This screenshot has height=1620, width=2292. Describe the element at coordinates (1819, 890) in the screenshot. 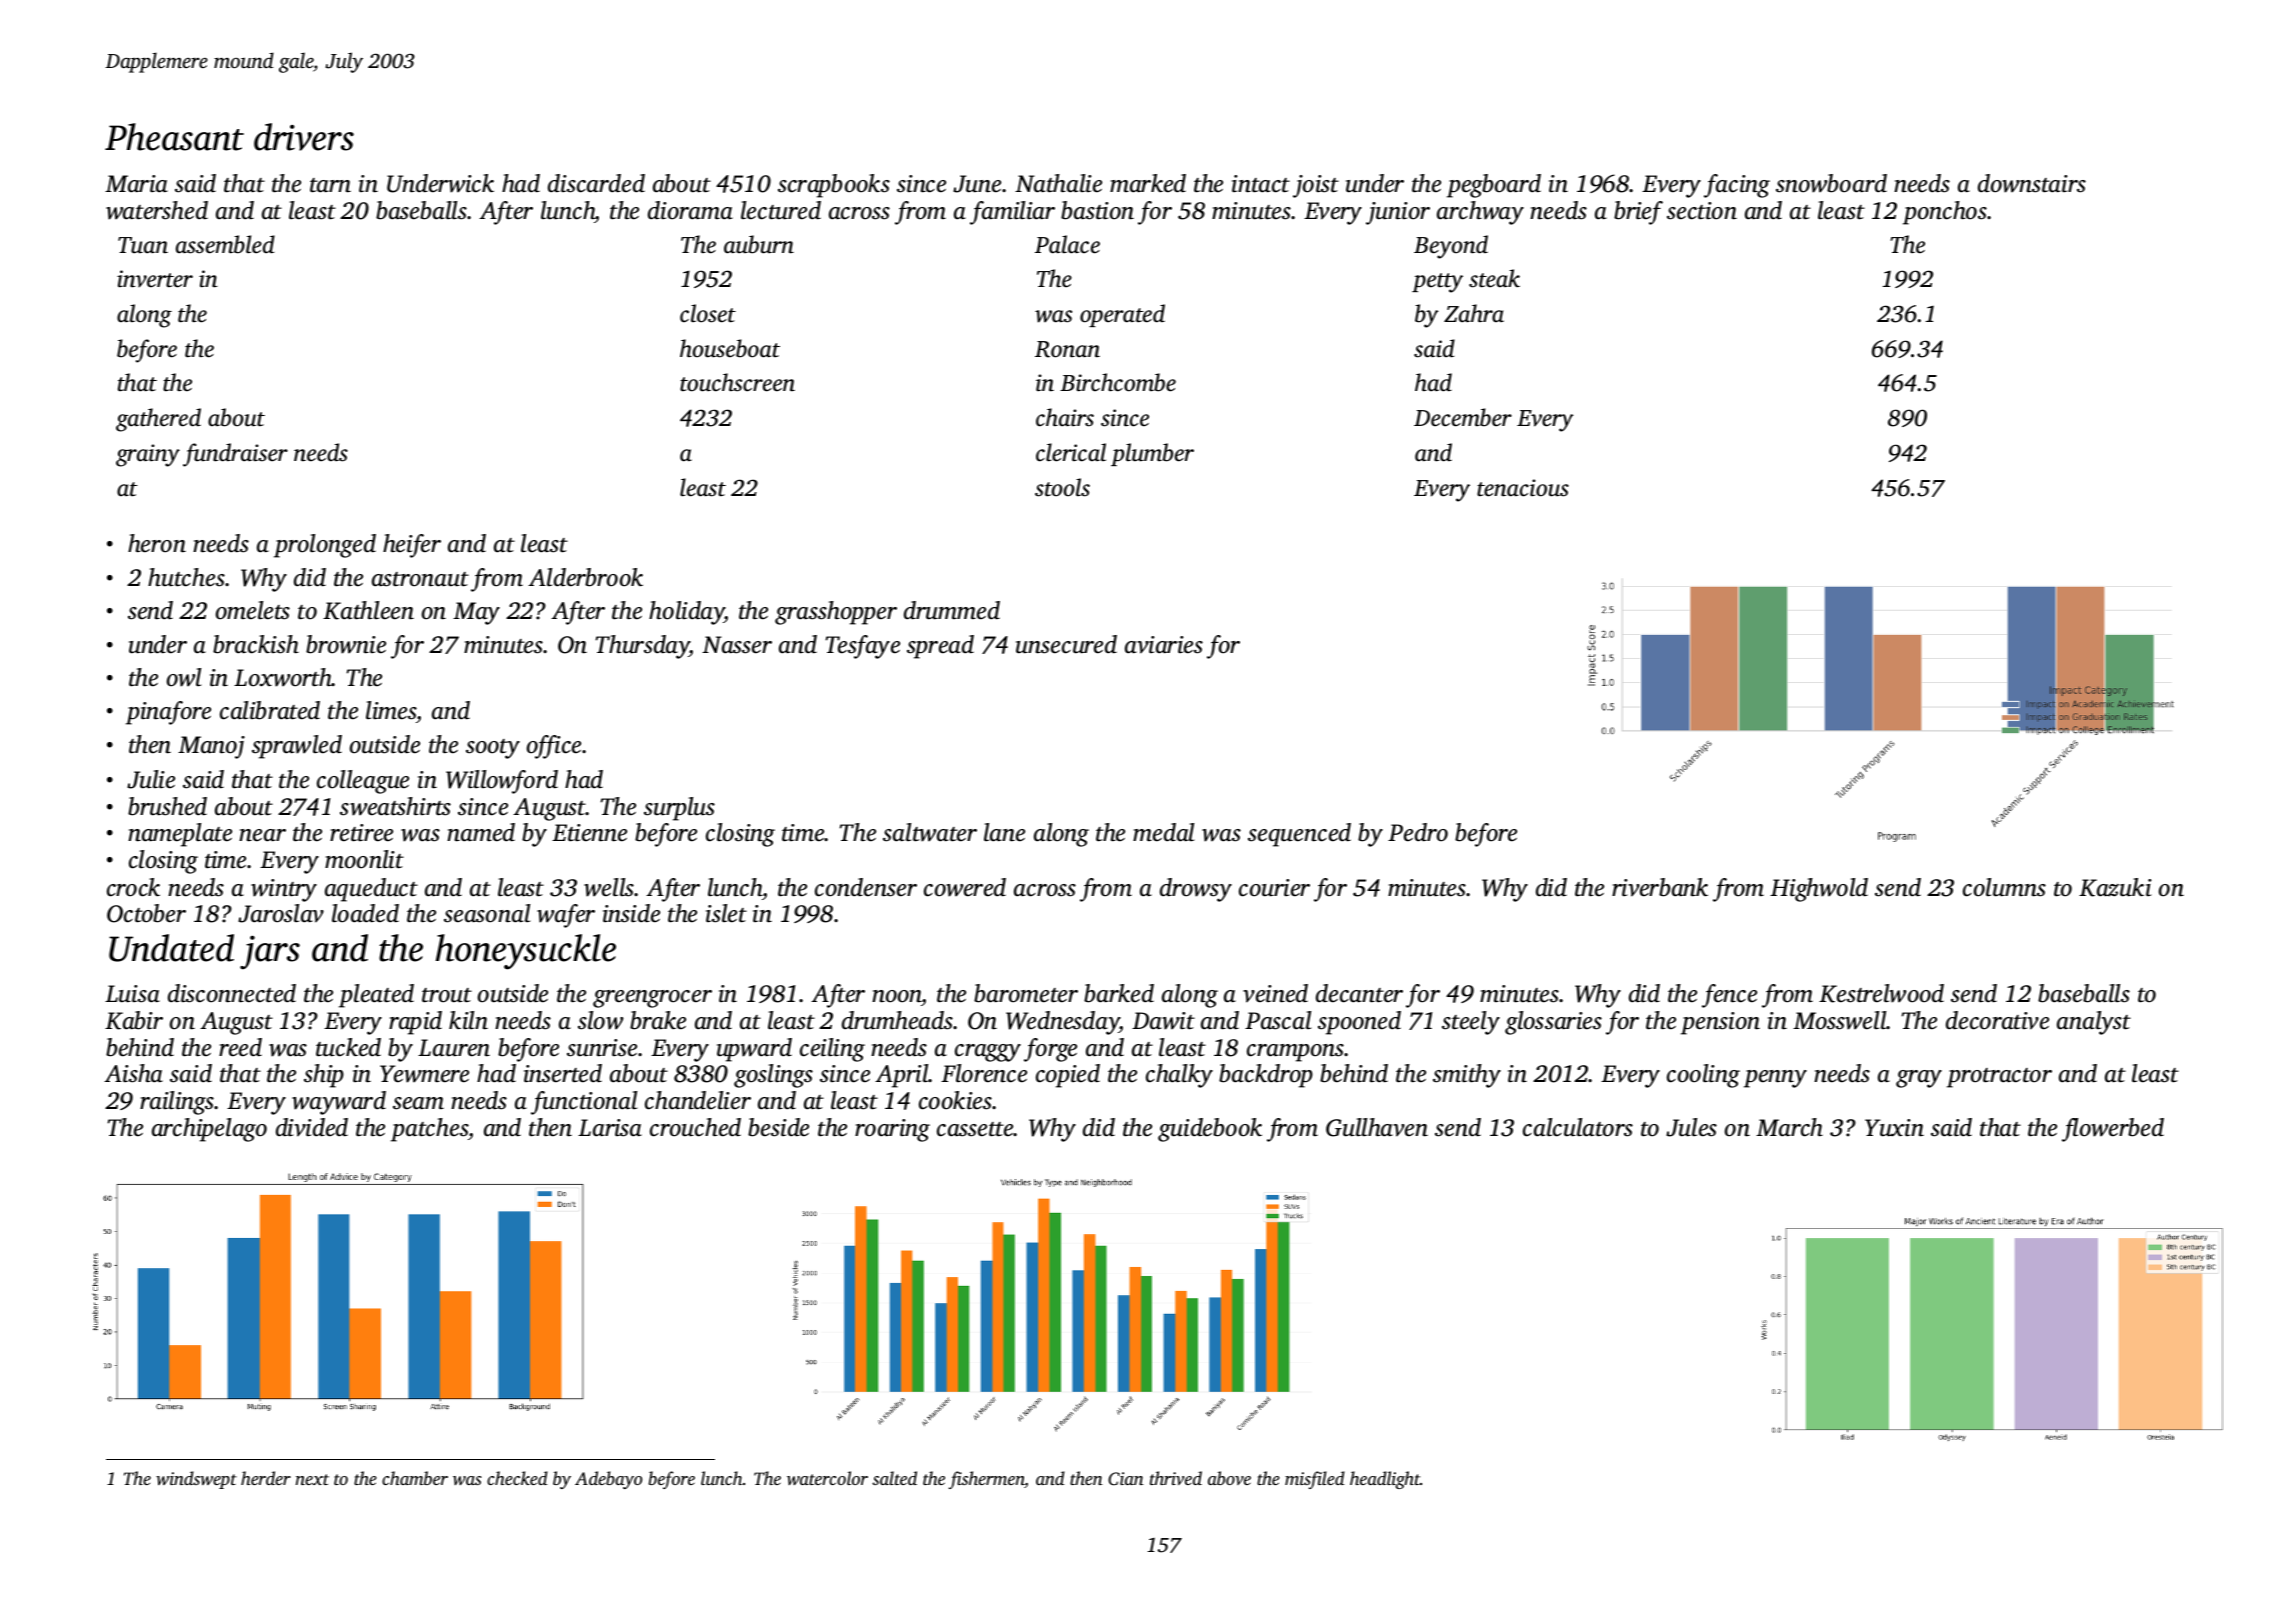

I see `Highwold` at that location.
